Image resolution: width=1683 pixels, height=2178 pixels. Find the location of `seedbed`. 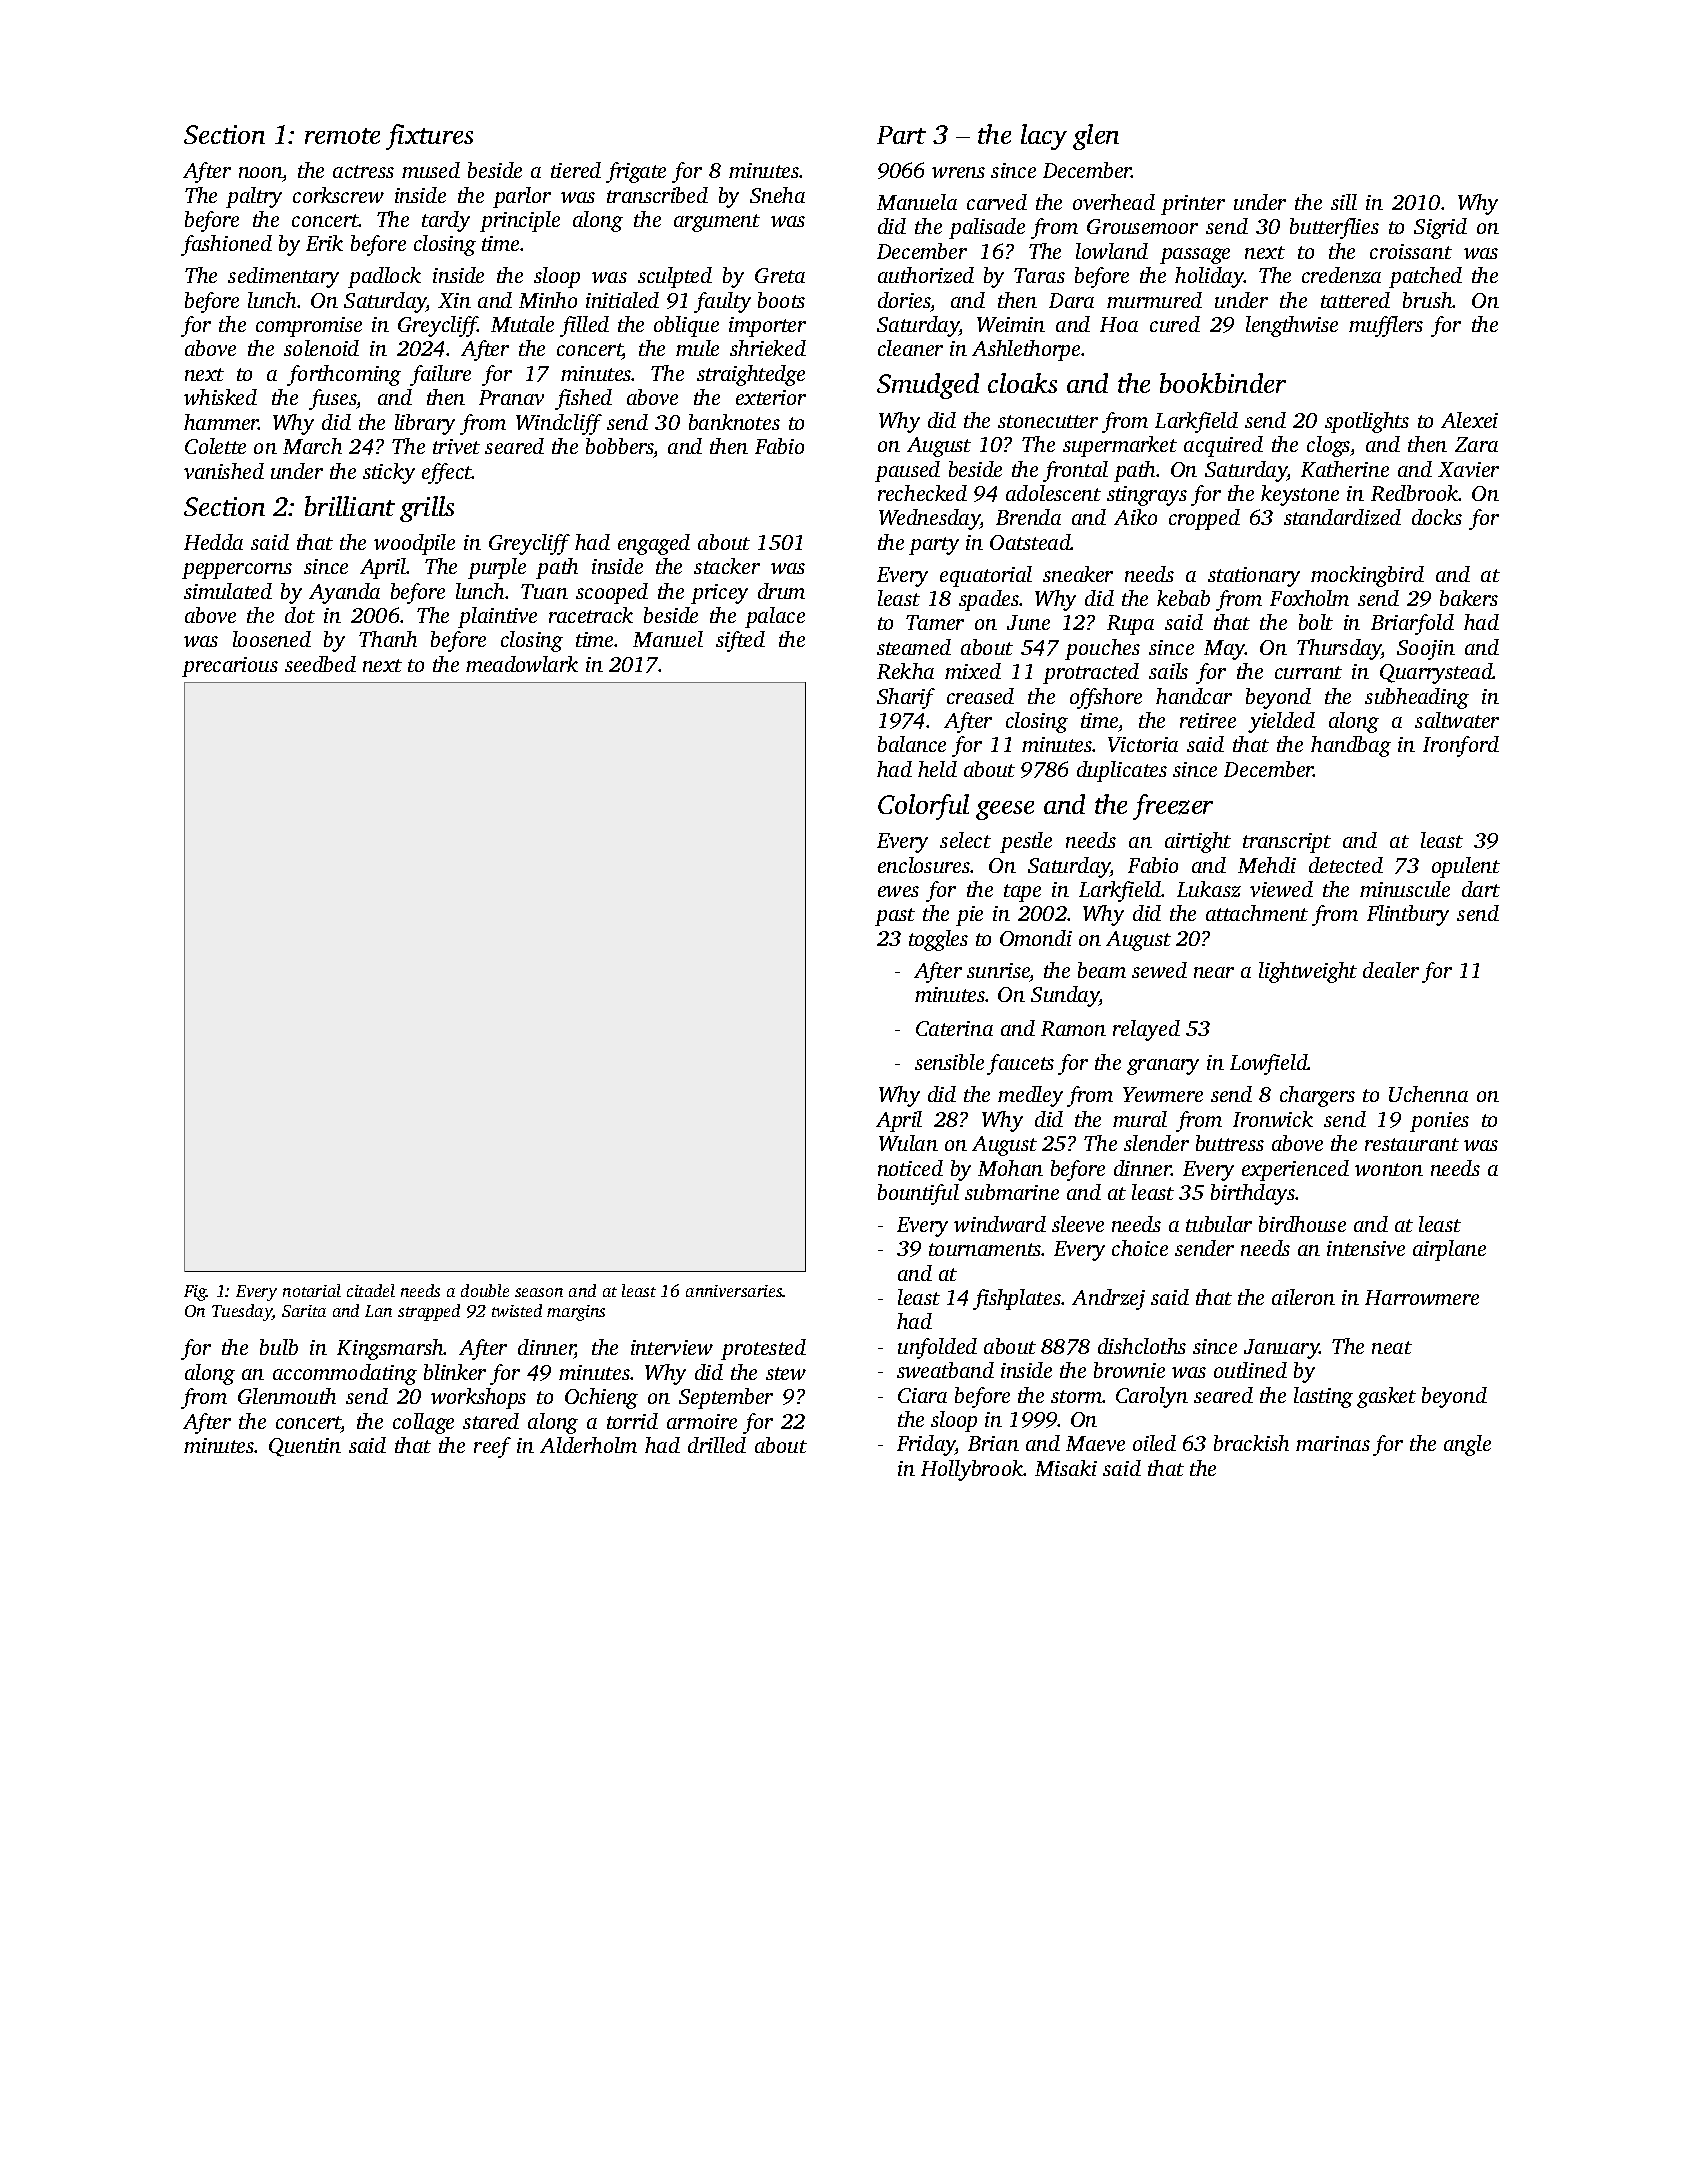

seedbed is located at coordinates (320, 664).
